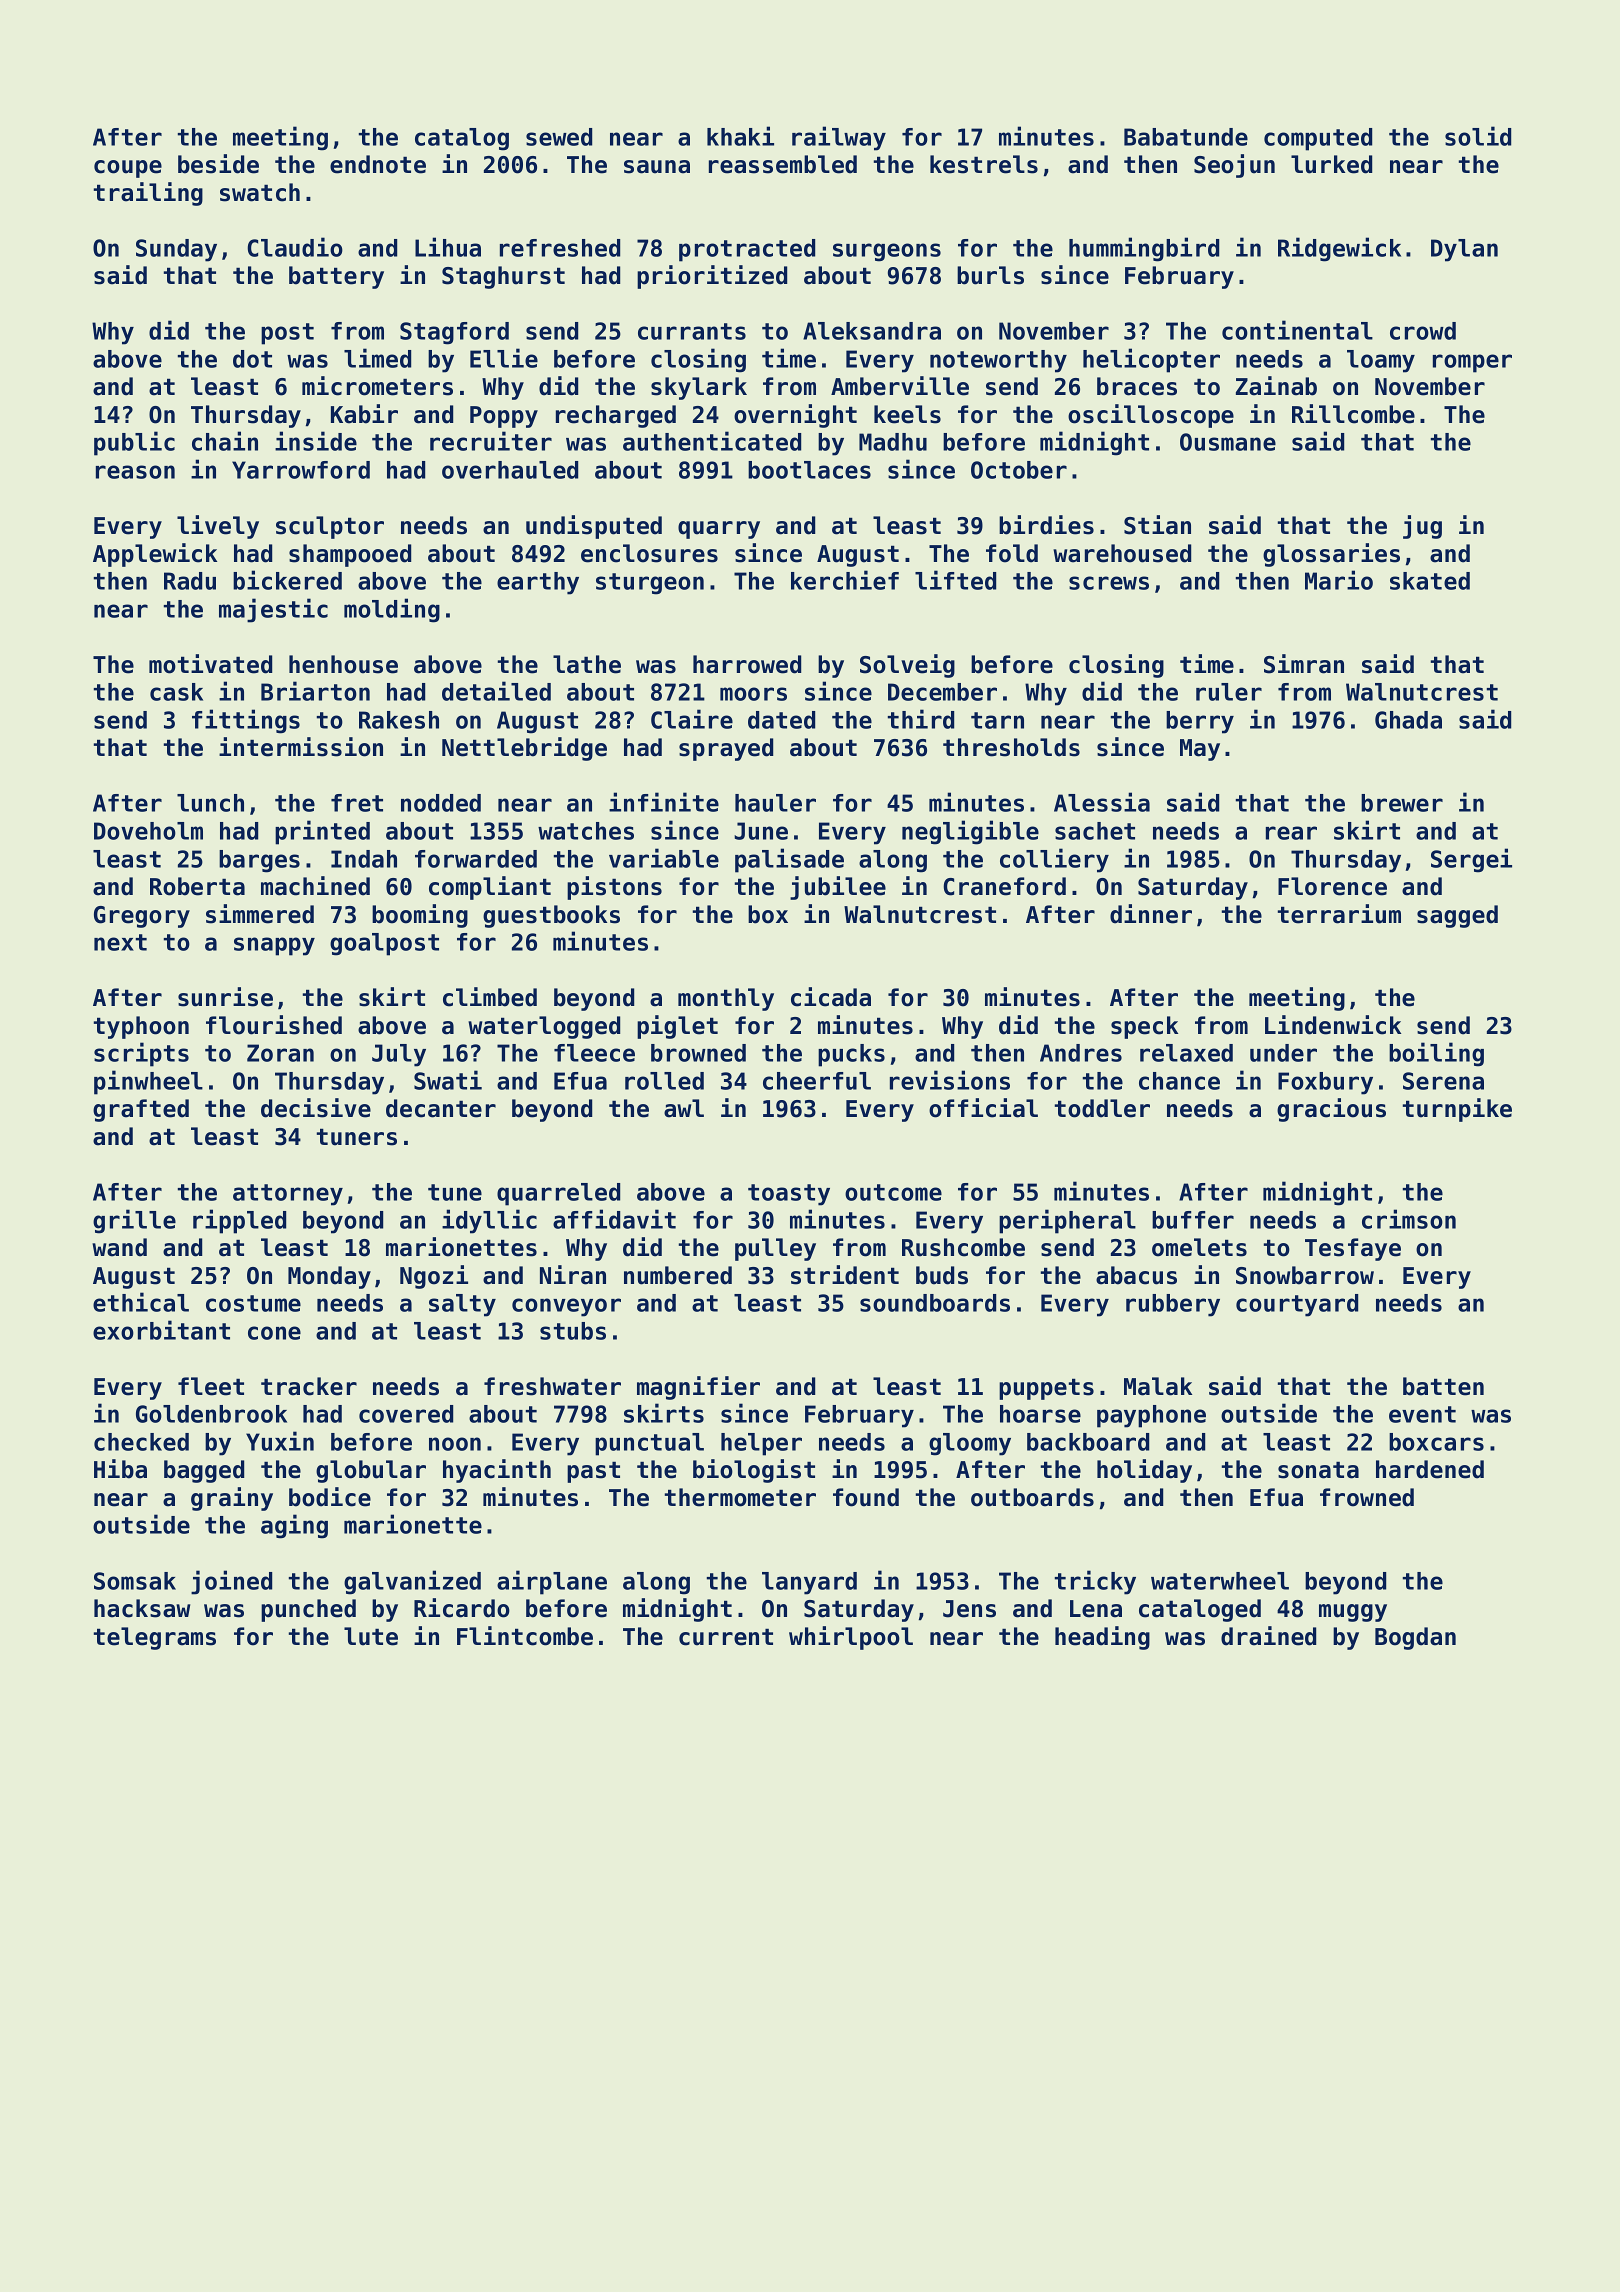 The width and height of the screenshot is (1620, 2292). What do you see at coordinates (274, 946) in the screenshot?
I see `snappy` at bounding box center [274, 946].
